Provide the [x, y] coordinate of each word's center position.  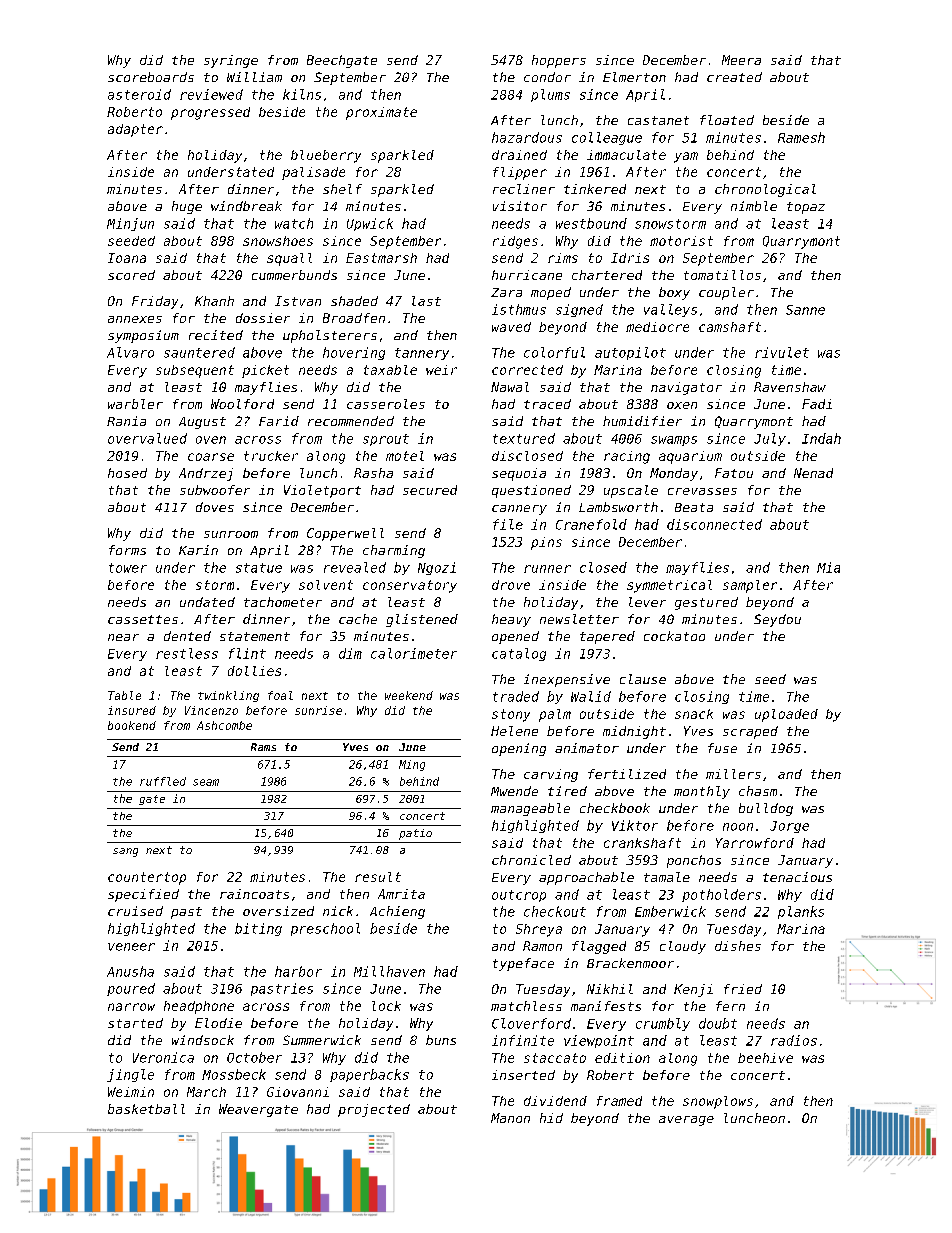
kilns [302, 94]
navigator [686, 388]
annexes [135, 319]
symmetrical [669, 586]
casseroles [386, 404]
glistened [422, 620]
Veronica [163, 1057]
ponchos [694, 861]
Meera [741, 60]
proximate [381, 113]
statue [259, 568]
